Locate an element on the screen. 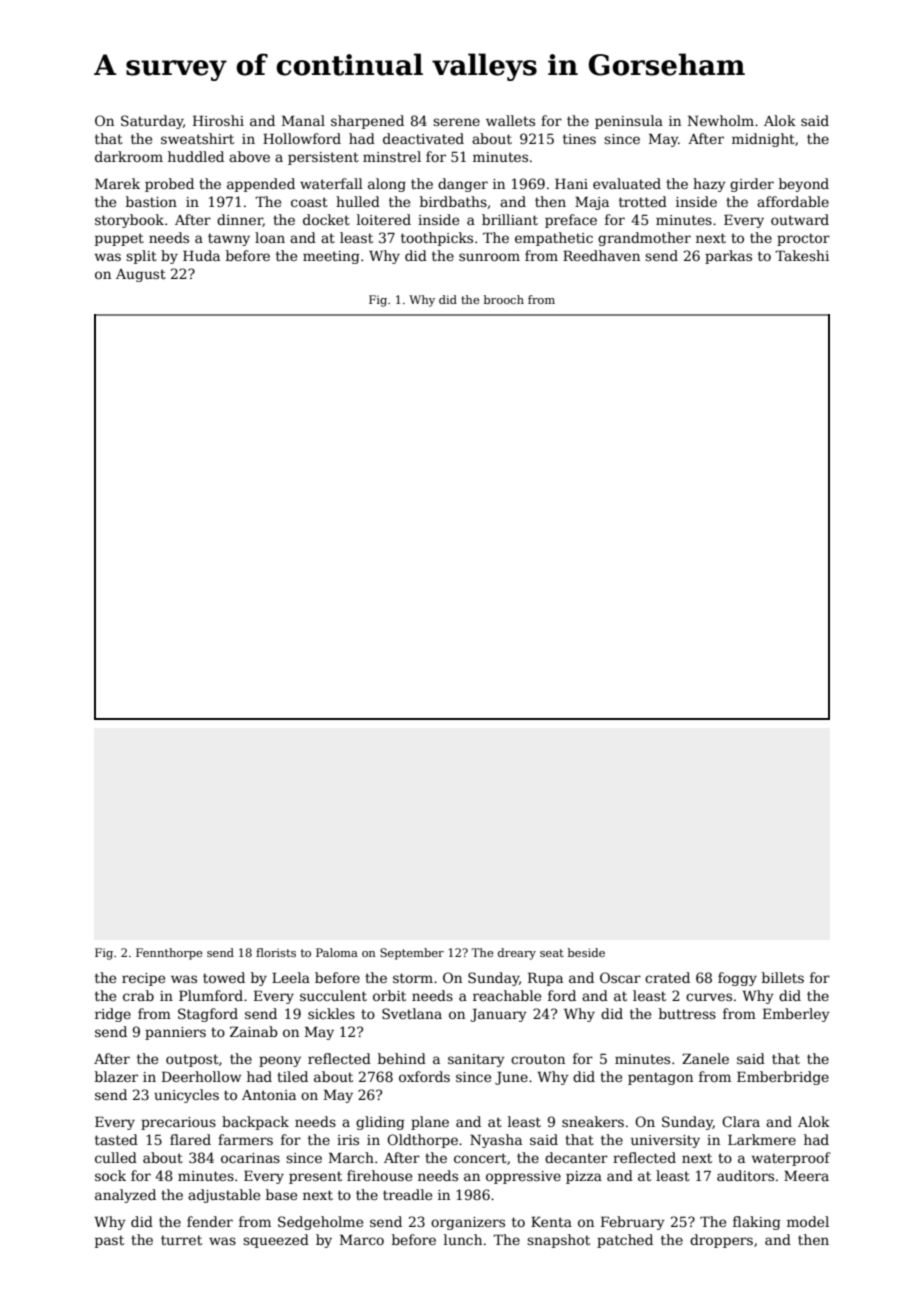 The height and width of the screenshot is (1314, 924). brooch is located at coordinates (504, 299).
